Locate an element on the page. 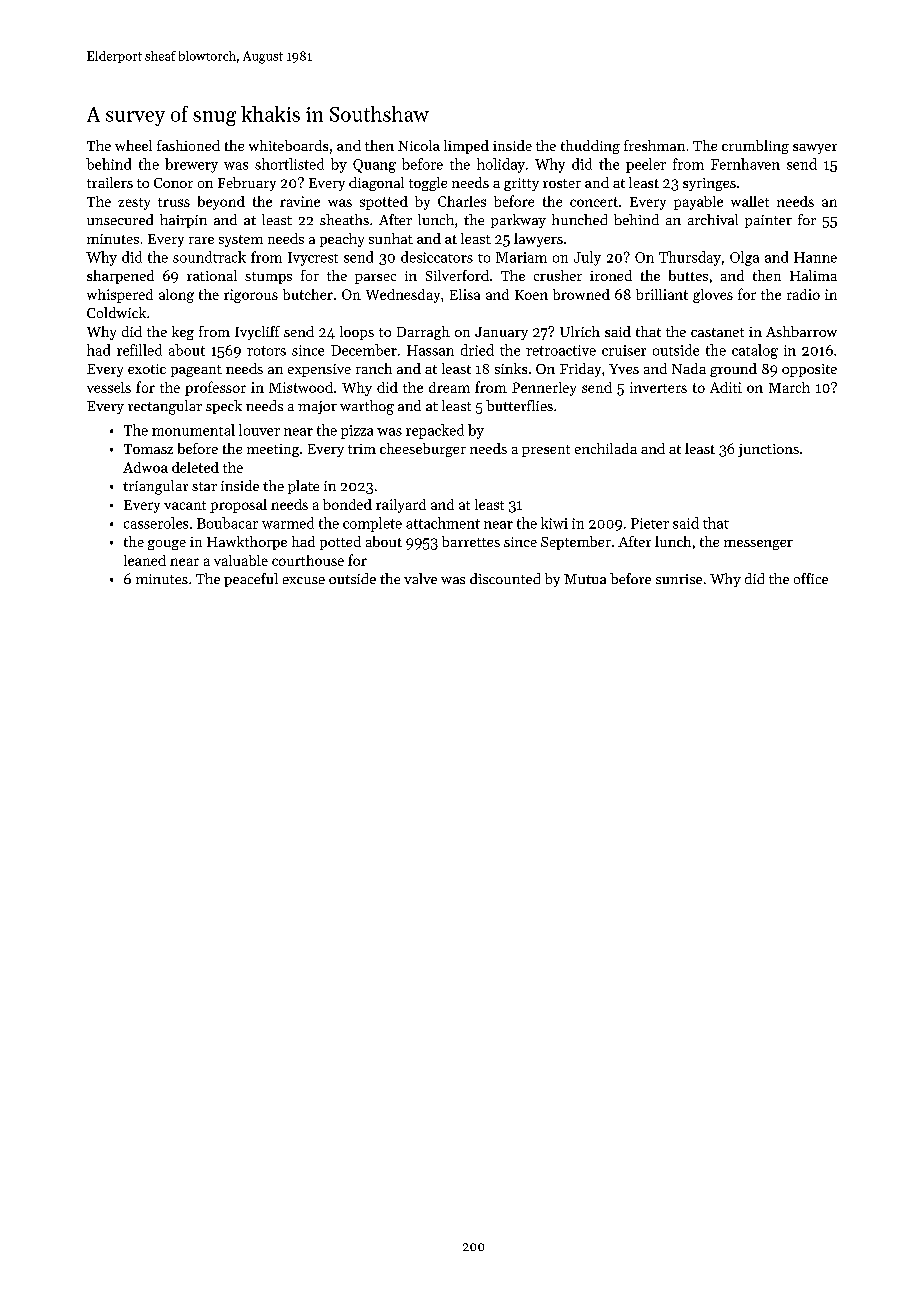  Hassan is located at coordinates (430, 350).
